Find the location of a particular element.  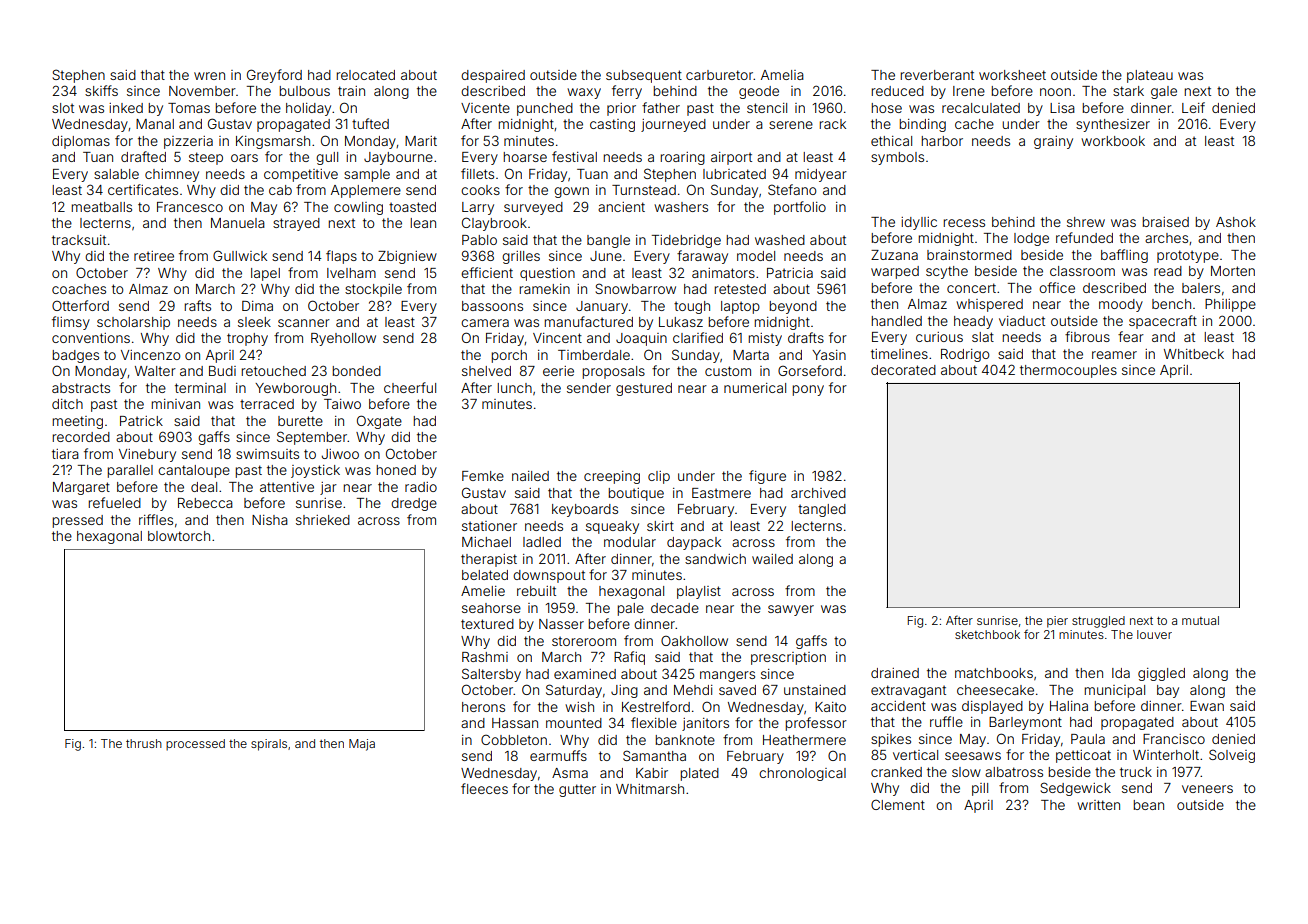

gestured is located at coordinates (644, 389).
